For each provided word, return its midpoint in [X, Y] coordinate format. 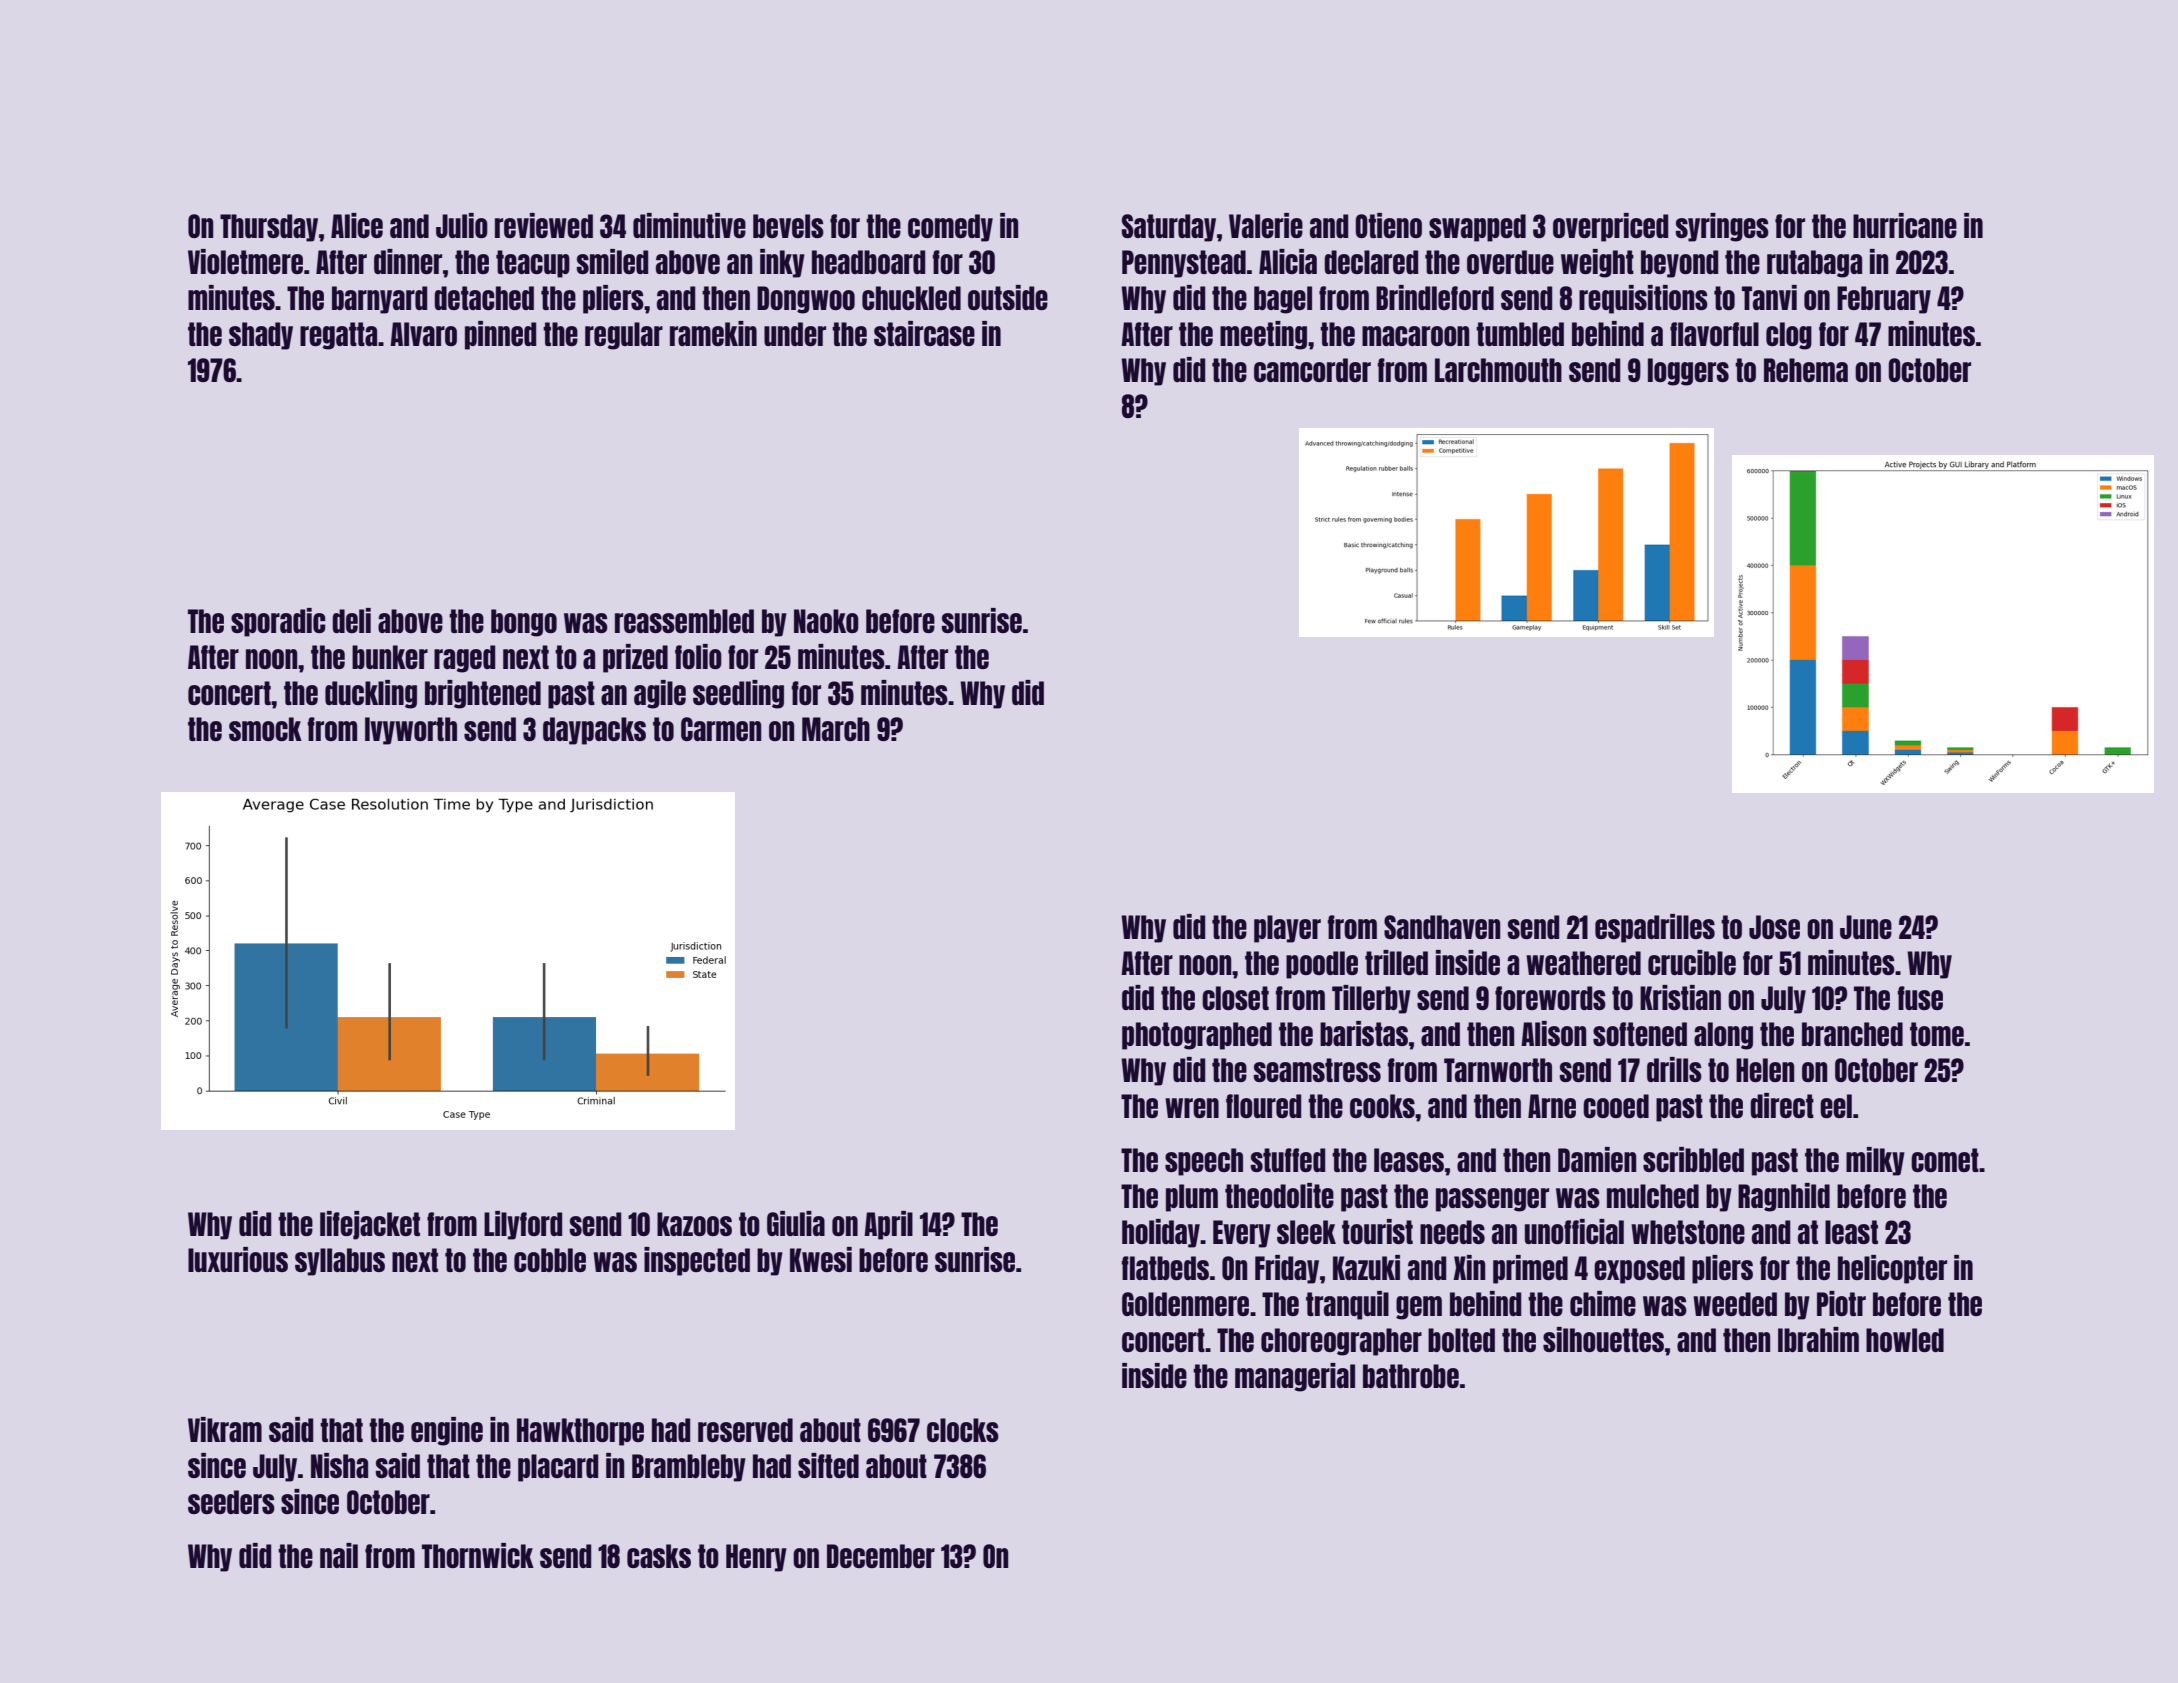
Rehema [1806, 370]
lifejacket [370, 1225]
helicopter [1892, 1269]
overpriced [1611, 227]
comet [1945, 1160]
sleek [1306, 1232]
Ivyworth [411, 731]
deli [351, 620]
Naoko [826, 621]
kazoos [694, 1224]
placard [558, 1468]
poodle [1322, 965]
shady [261, 336]
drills [1674, 1069]
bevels [788, 226]
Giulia [796, 1223]
